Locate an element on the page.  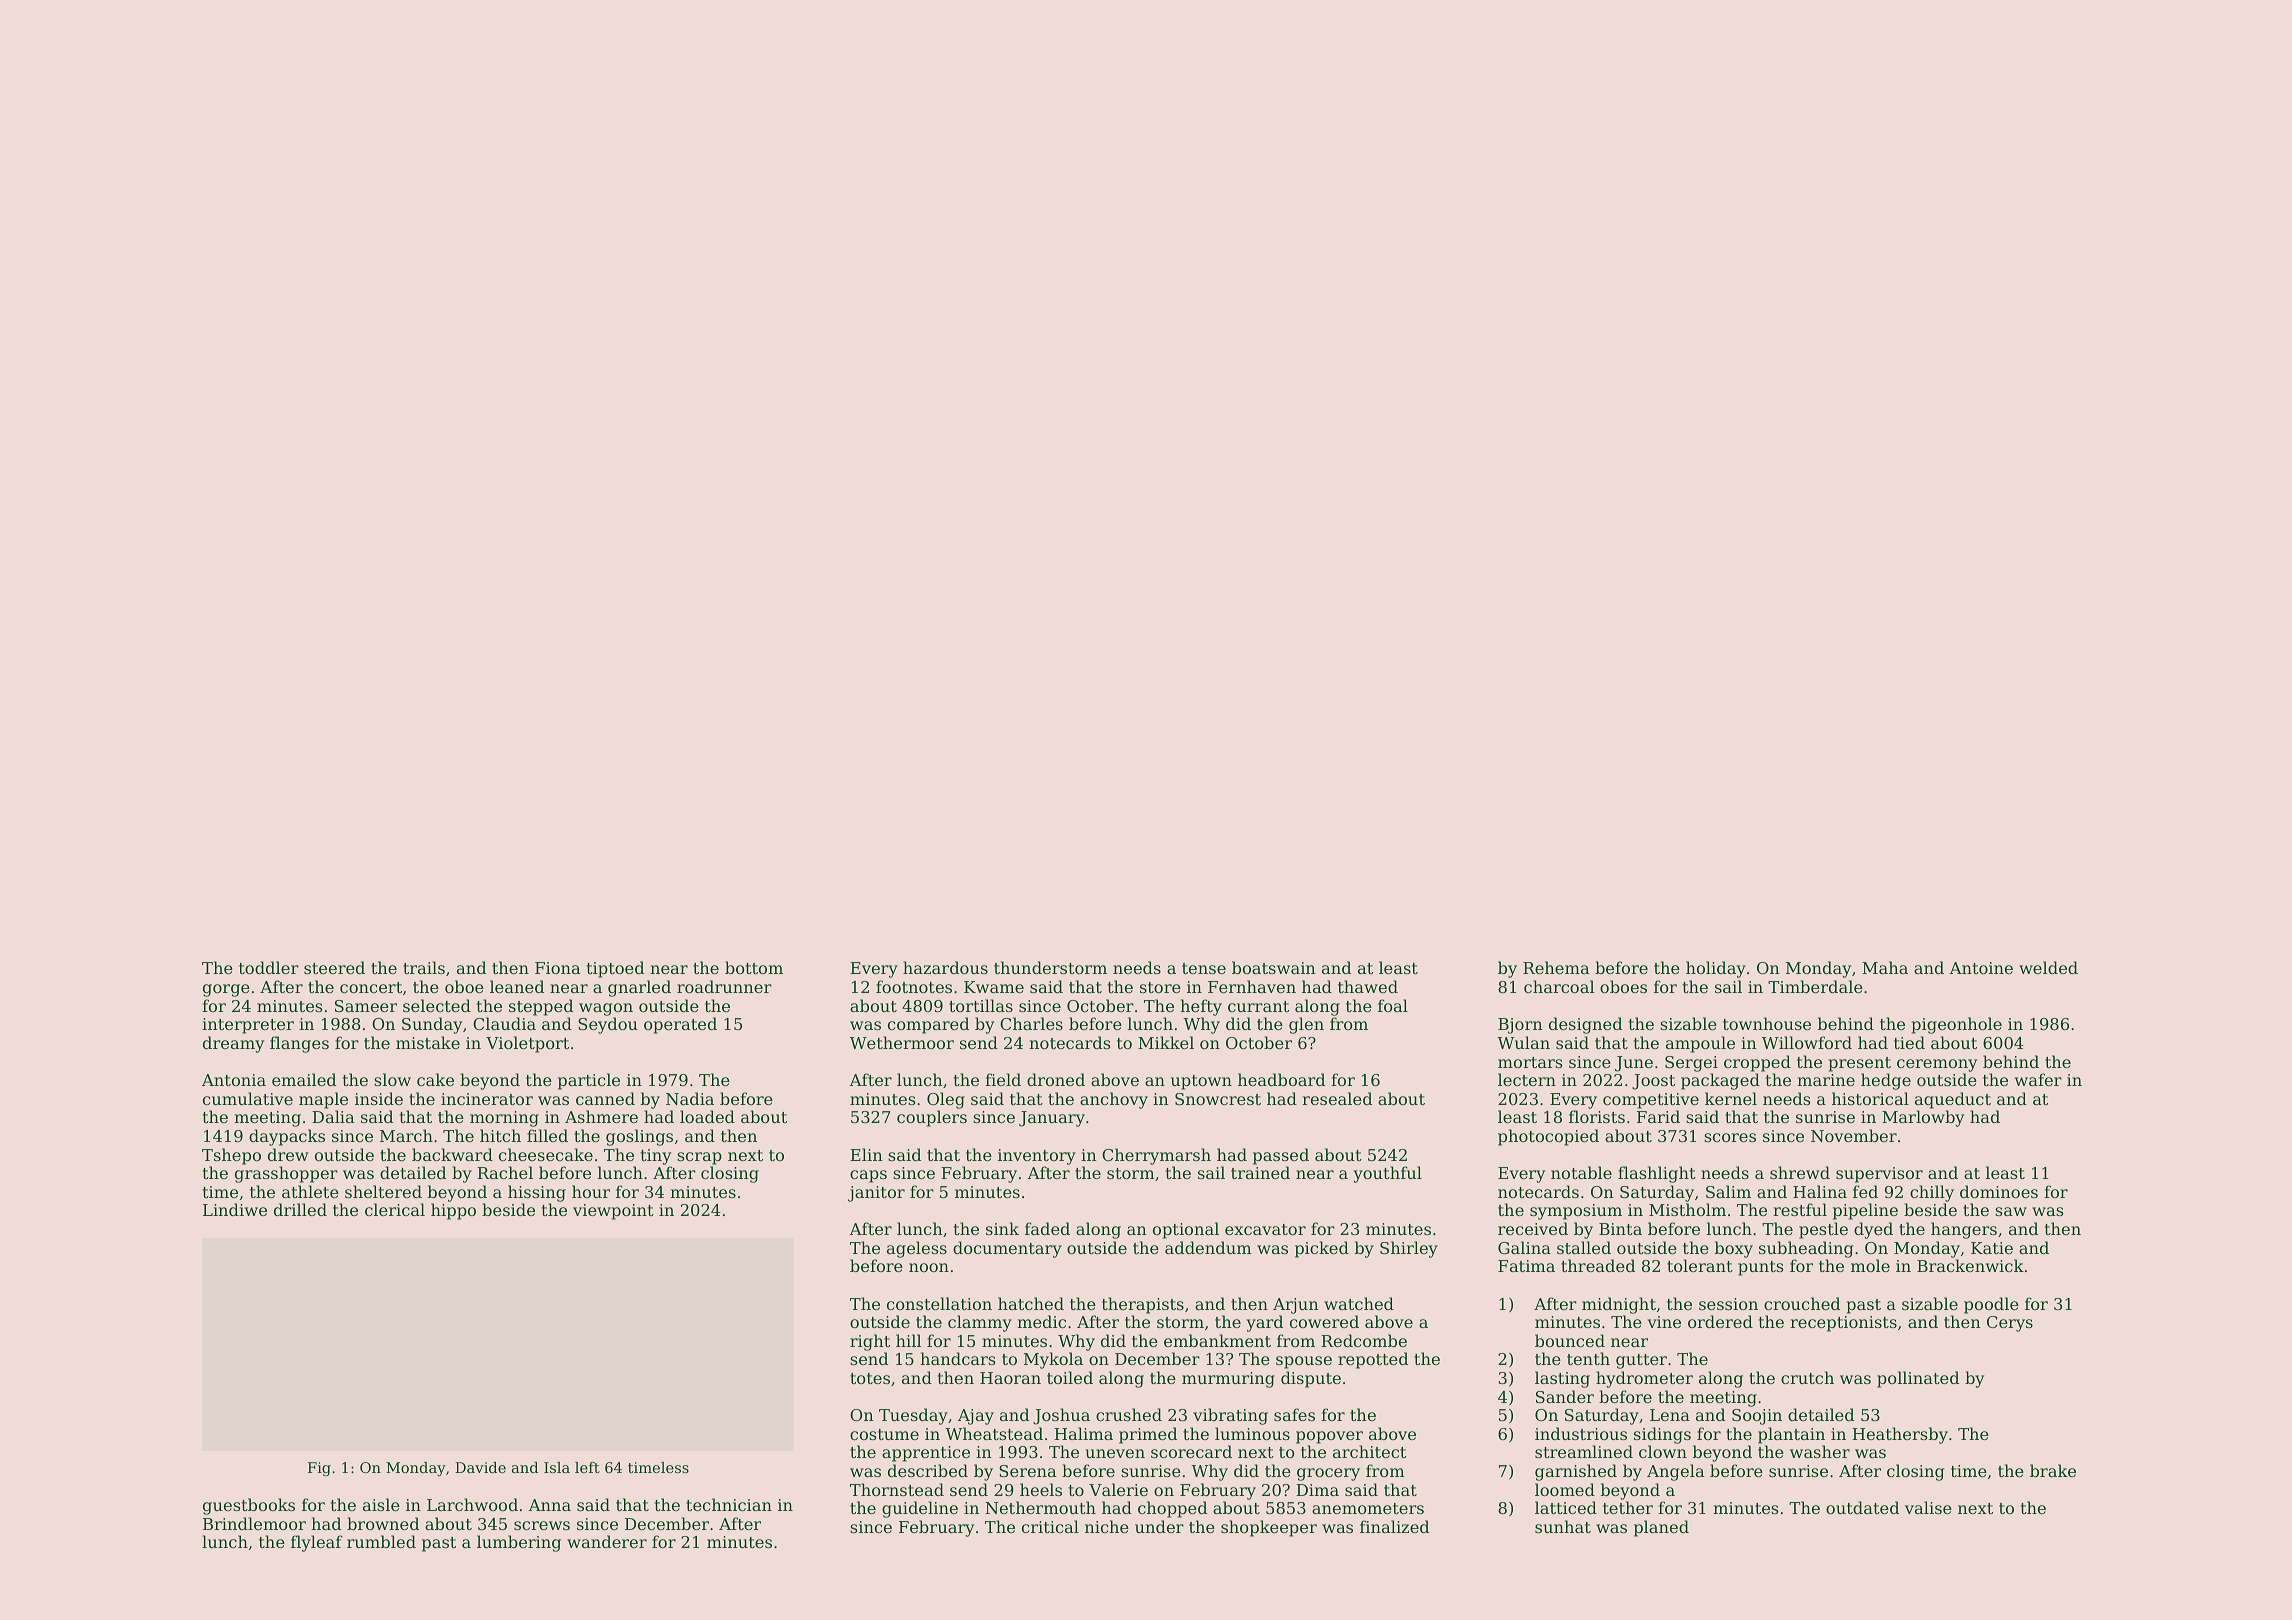
trained is located at coordinates (1260, 1172).
